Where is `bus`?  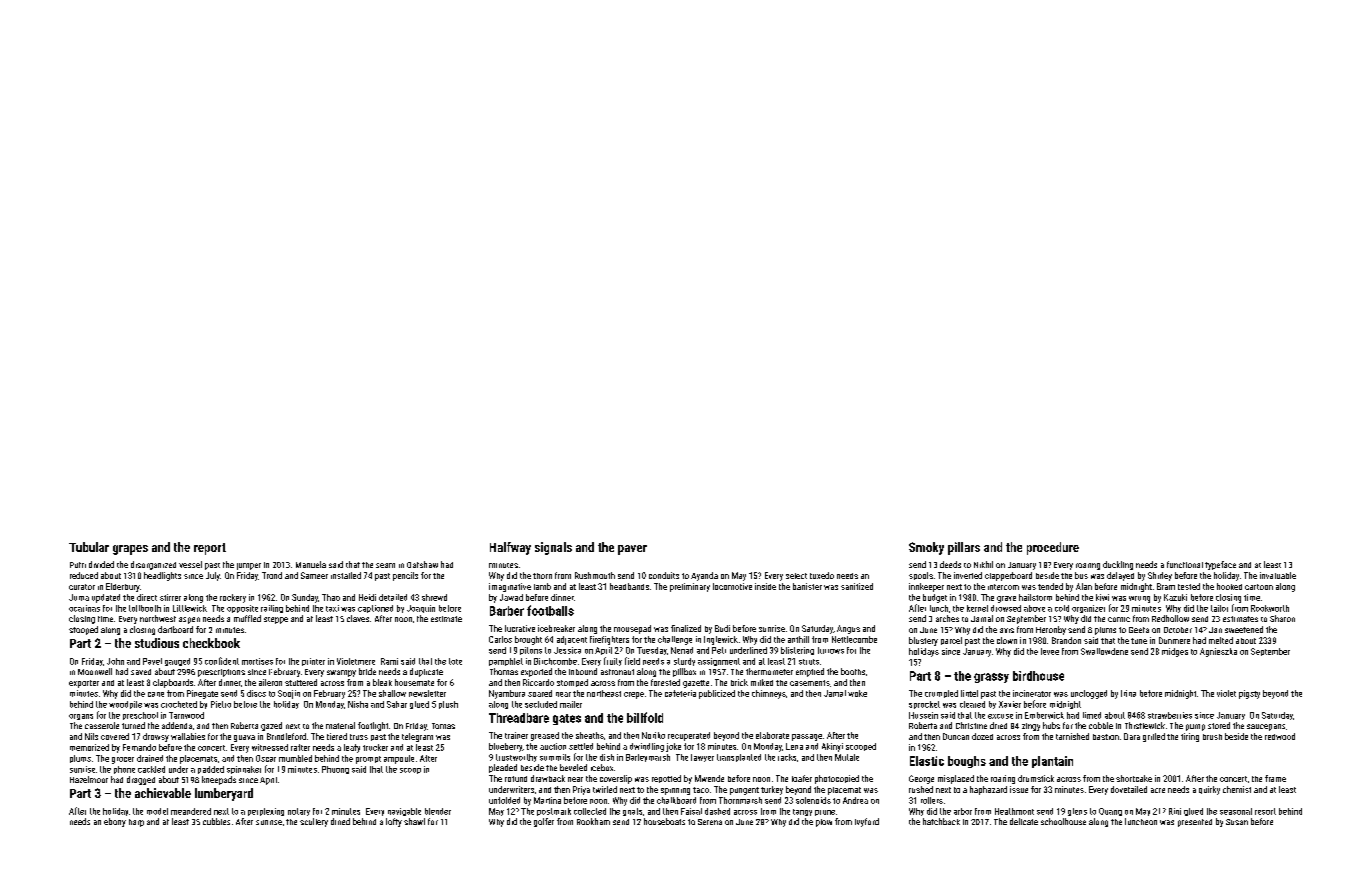 bus is located at coordinates (1081, 575).
